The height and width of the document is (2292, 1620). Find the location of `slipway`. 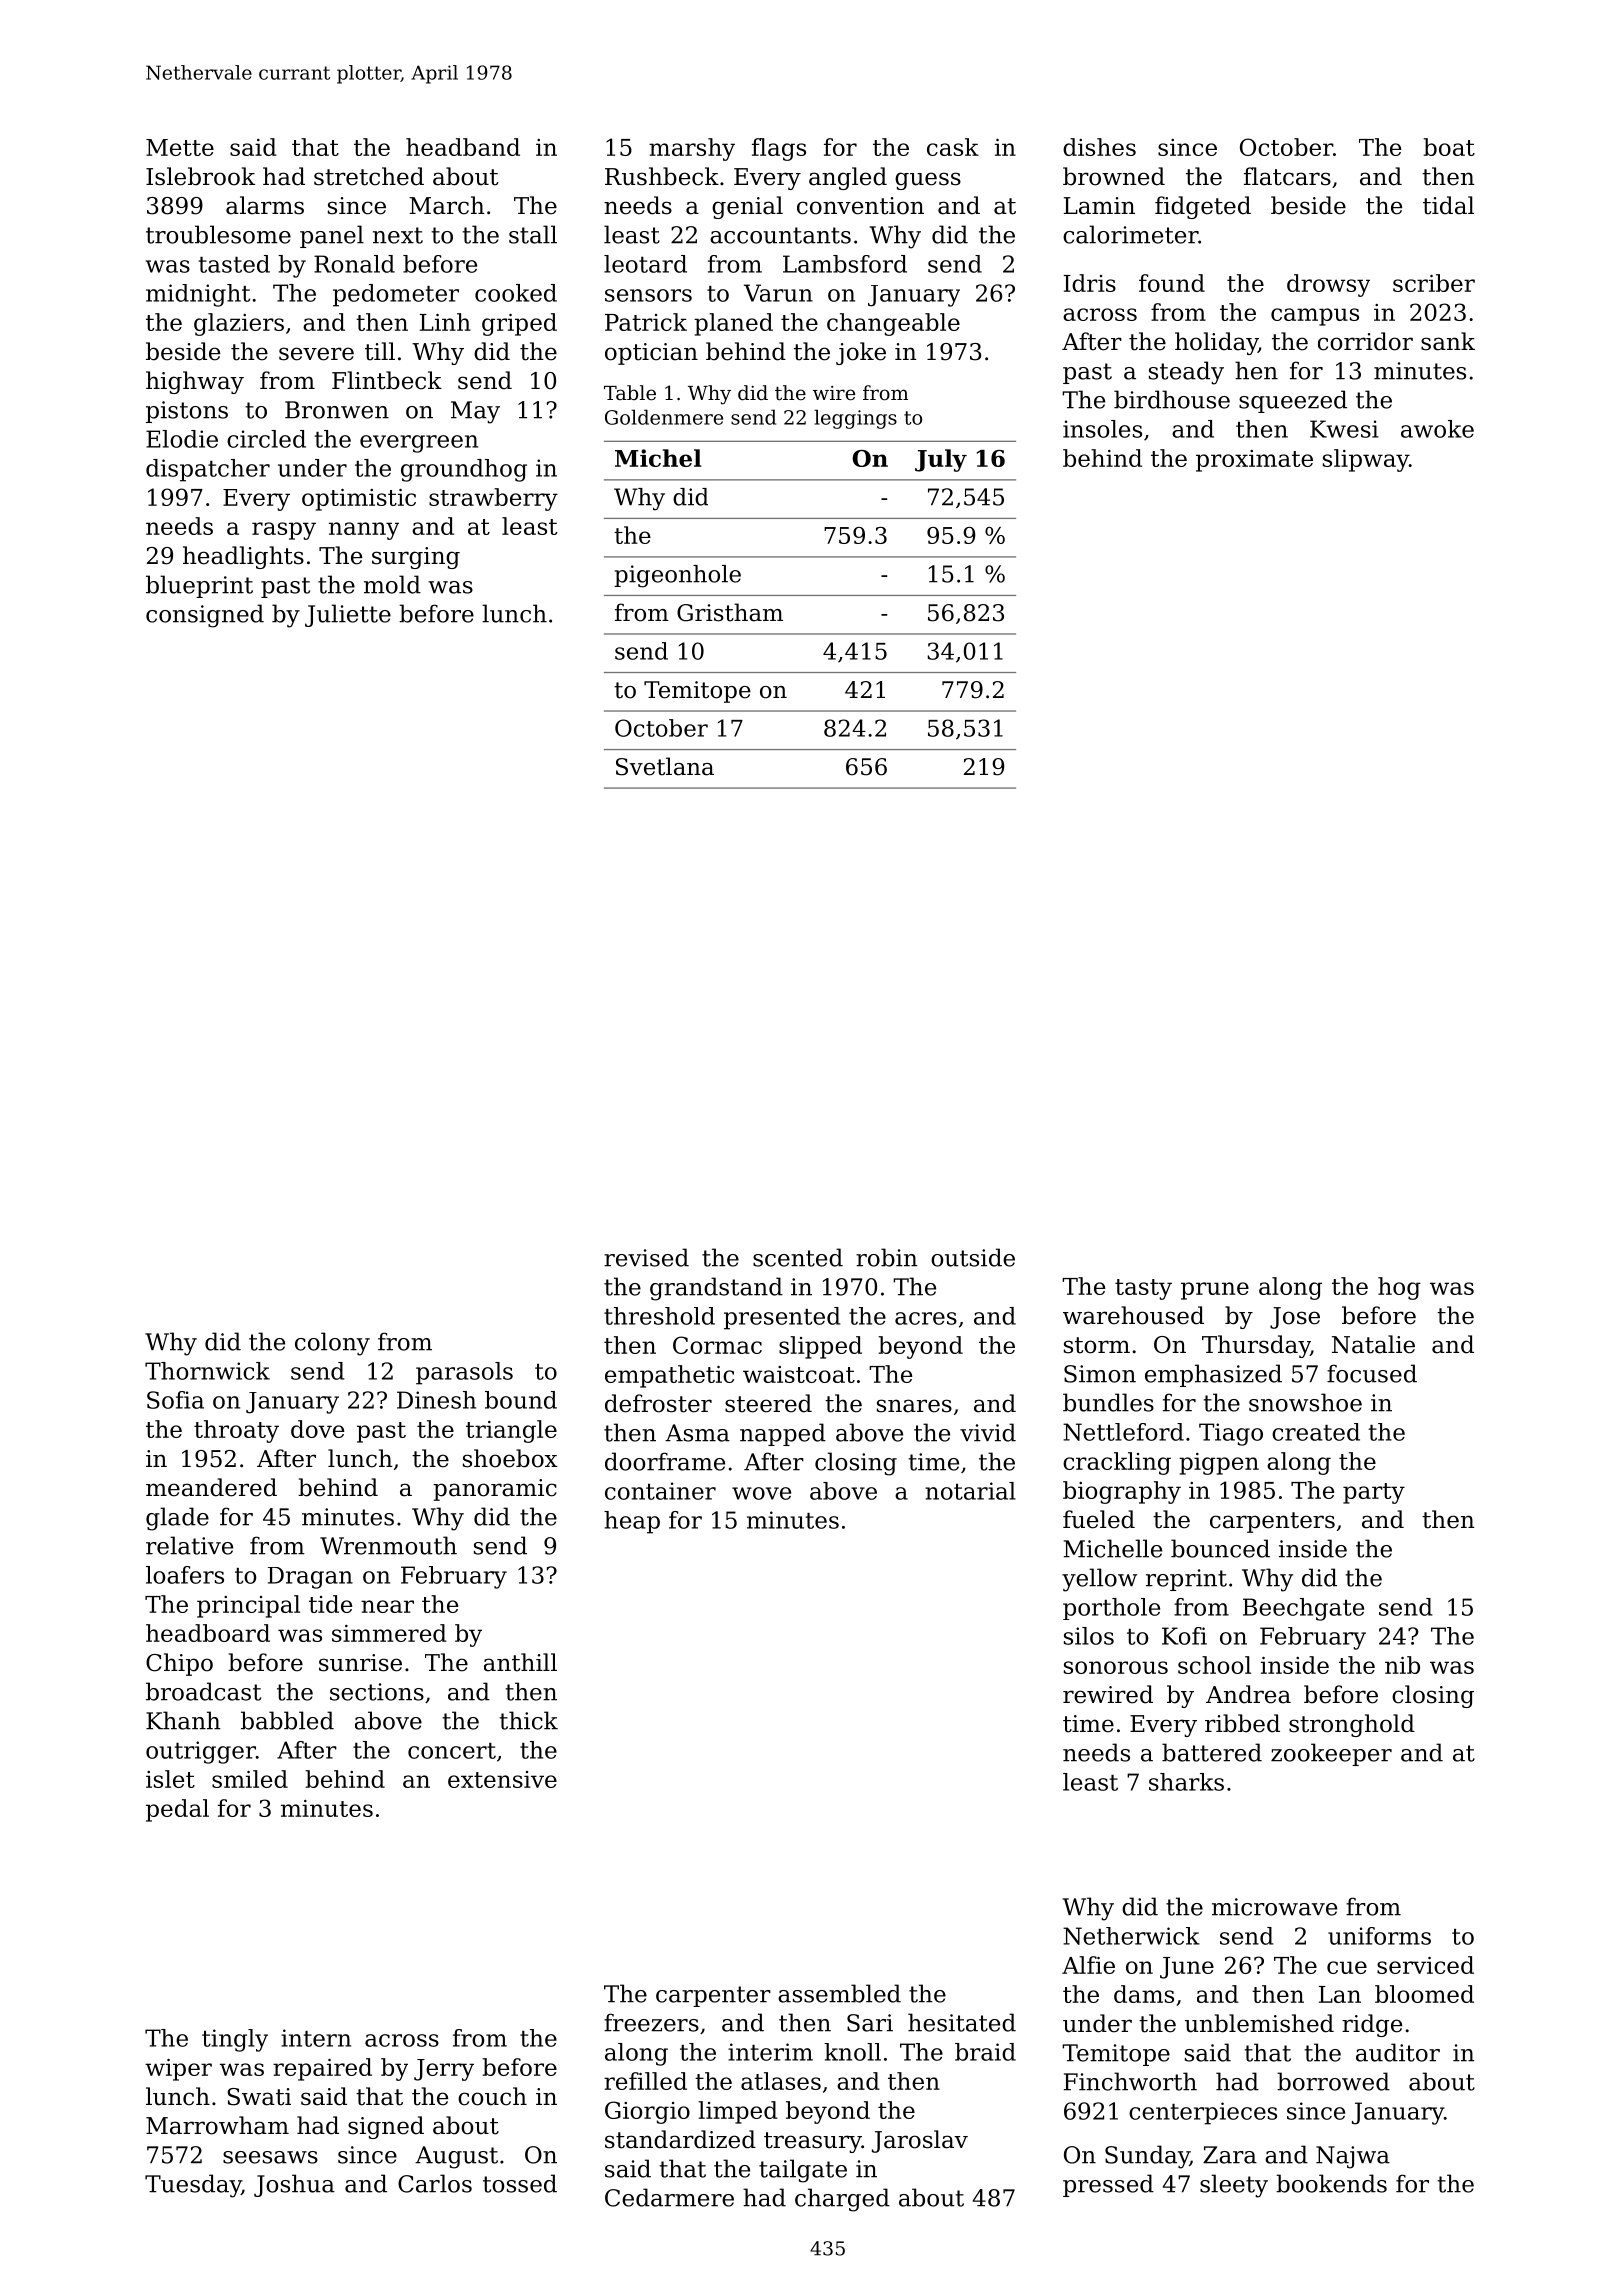

slipway is located at coordinates (1366, 460).
